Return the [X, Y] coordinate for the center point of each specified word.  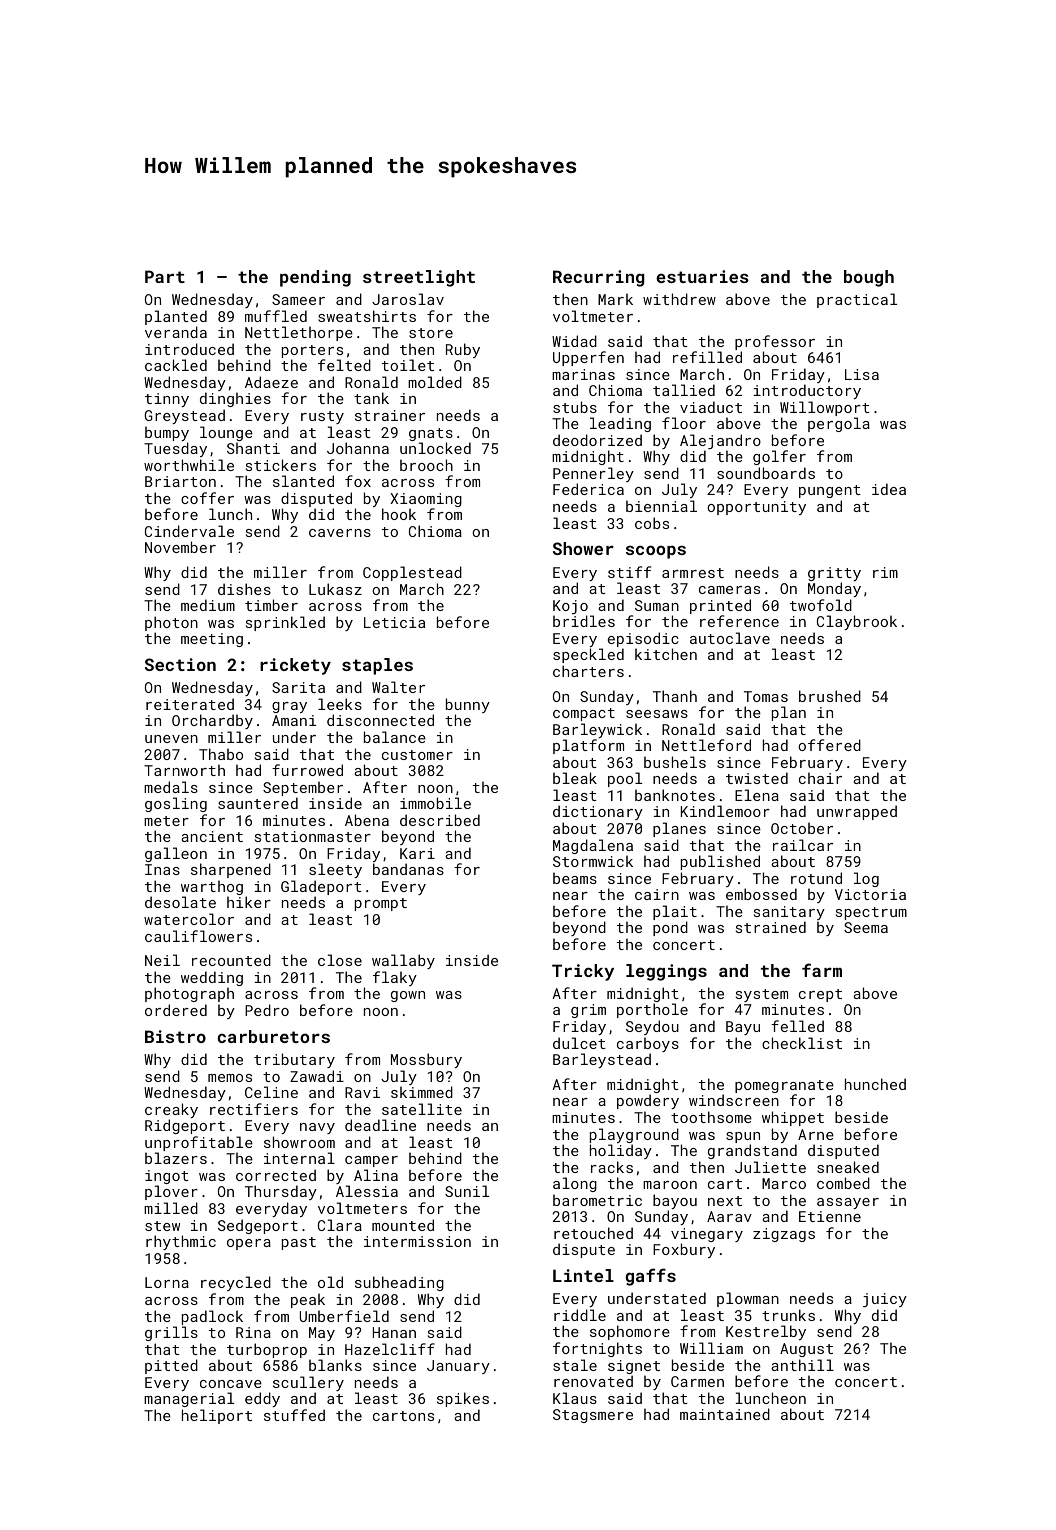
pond [670, 928]
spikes [463, 1399]
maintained [725, 1414]
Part [165, 276]
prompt [381, 904]
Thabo [221, 754]
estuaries [702, 276]
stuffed [294, 1415]
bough [869, 278]
